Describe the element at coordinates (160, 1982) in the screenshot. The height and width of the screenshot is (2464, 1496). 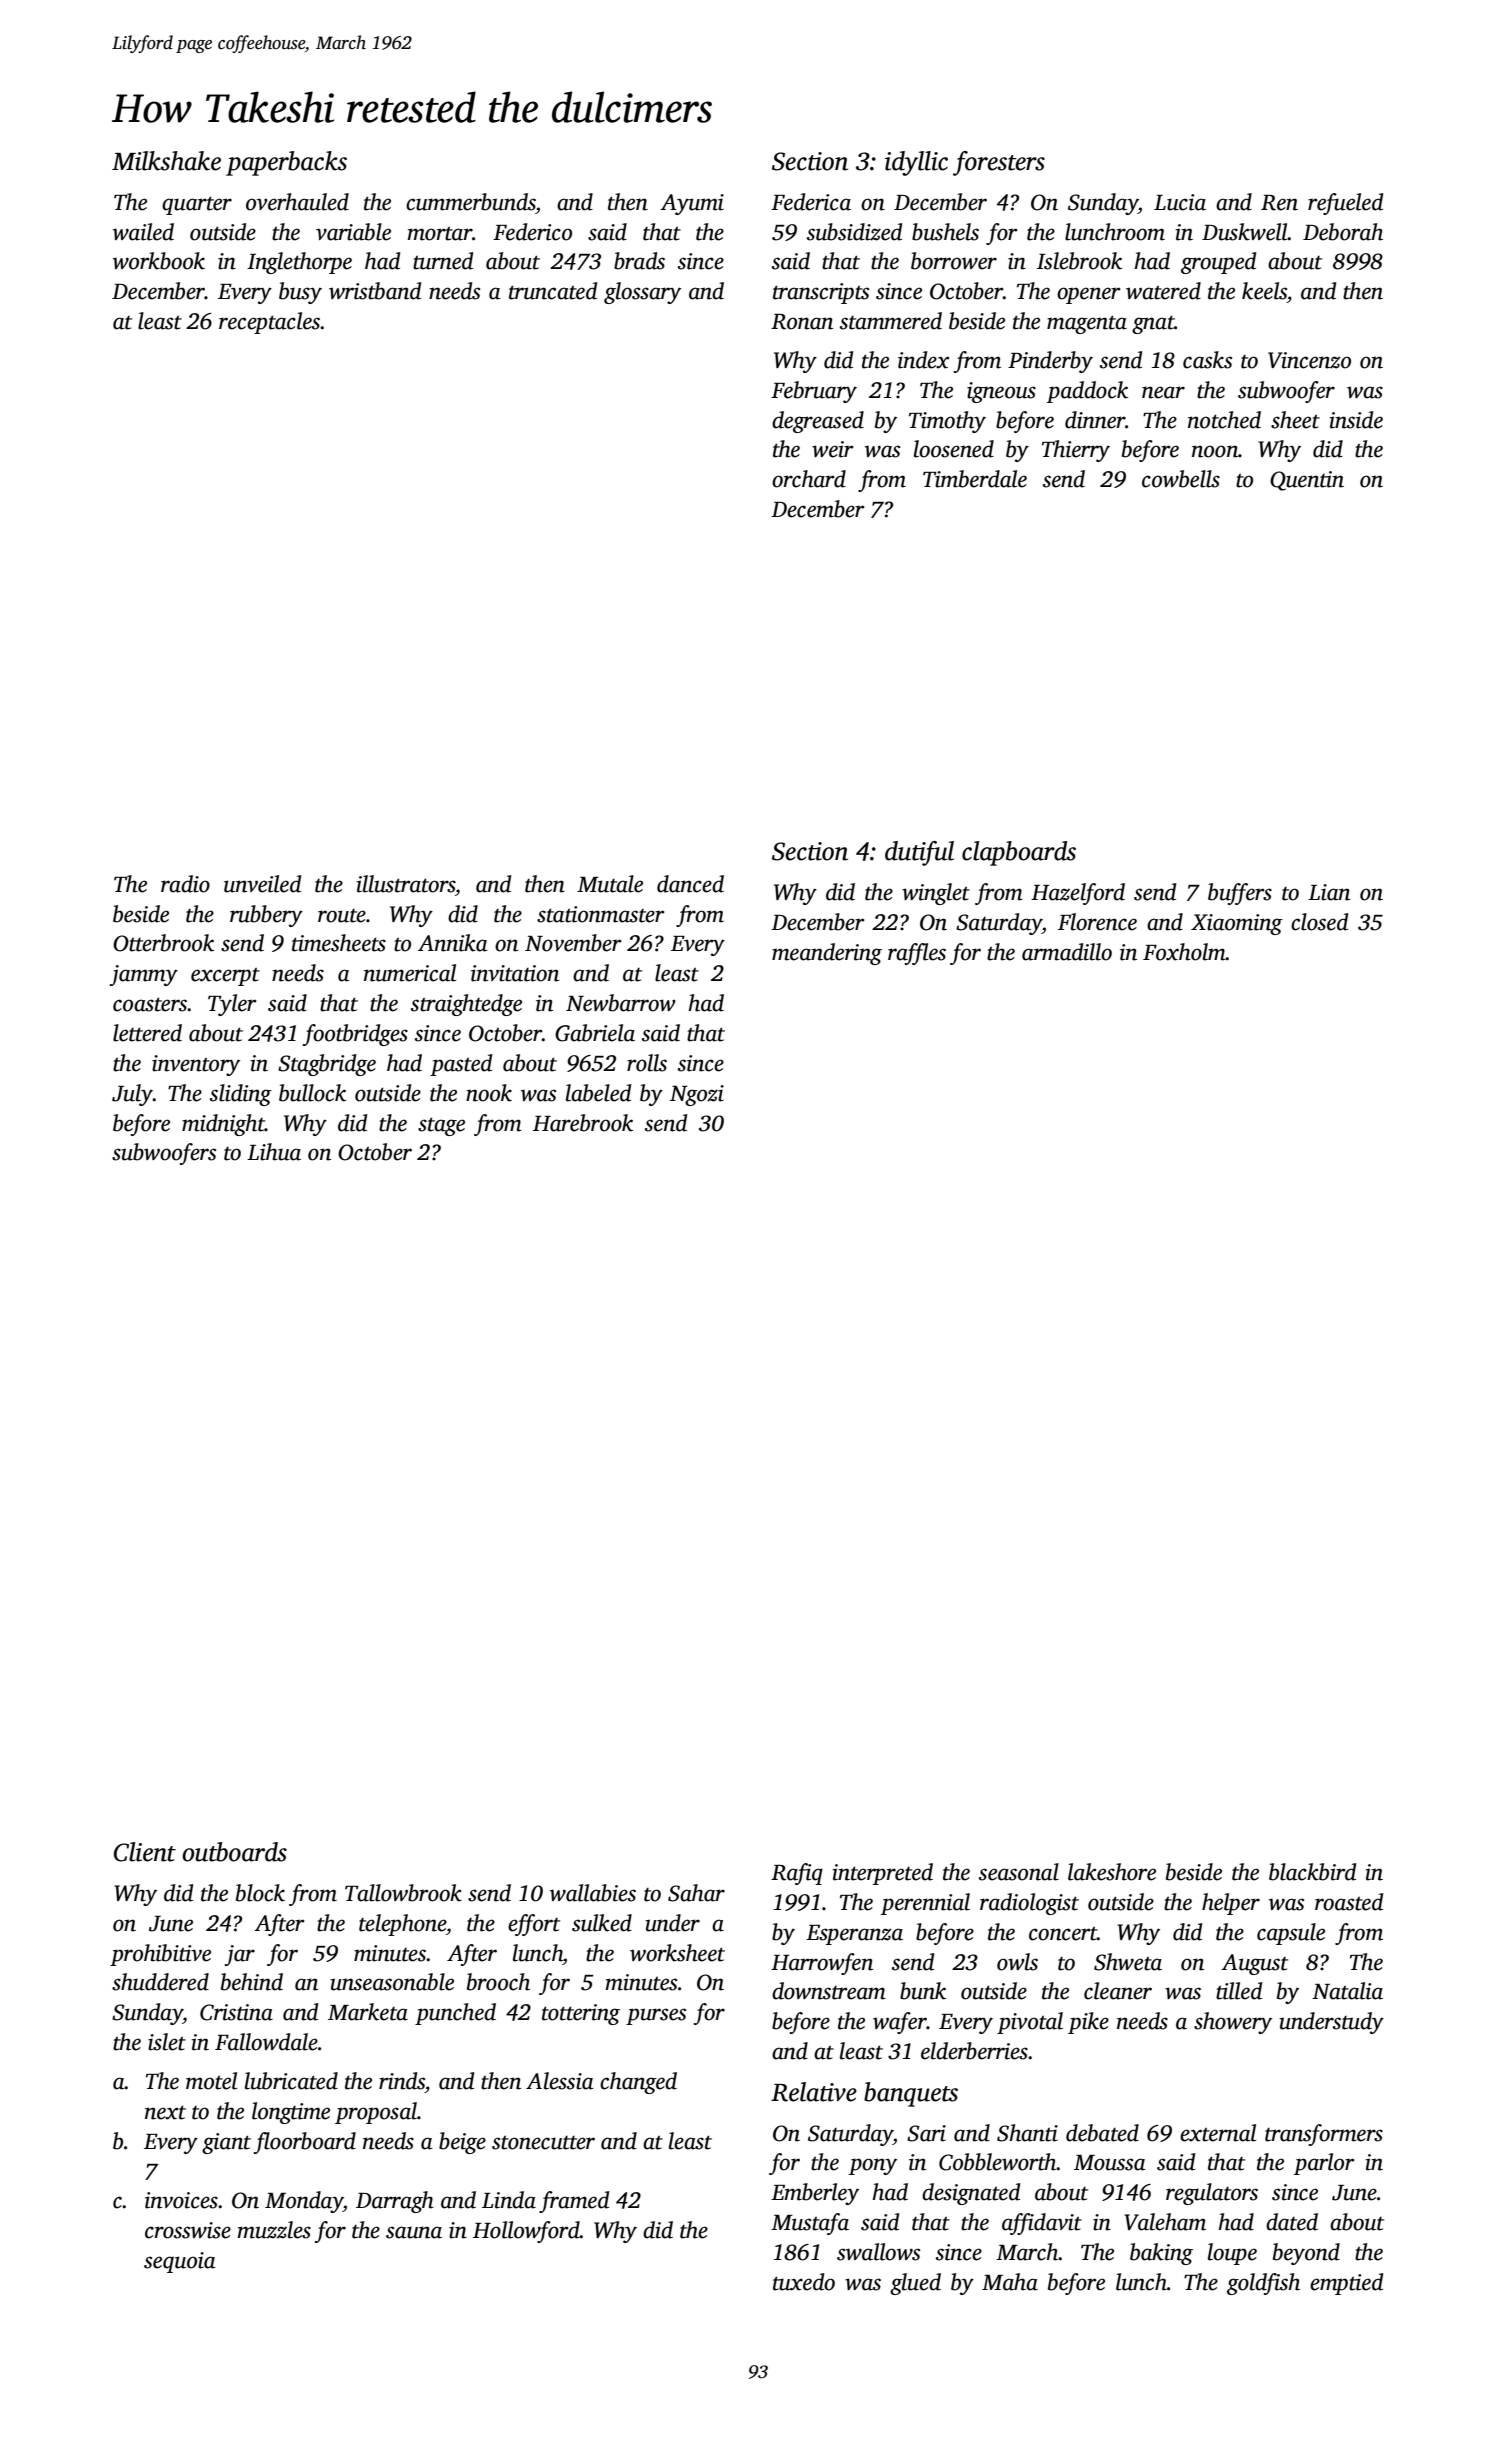
I see `shuddered` at that location.
